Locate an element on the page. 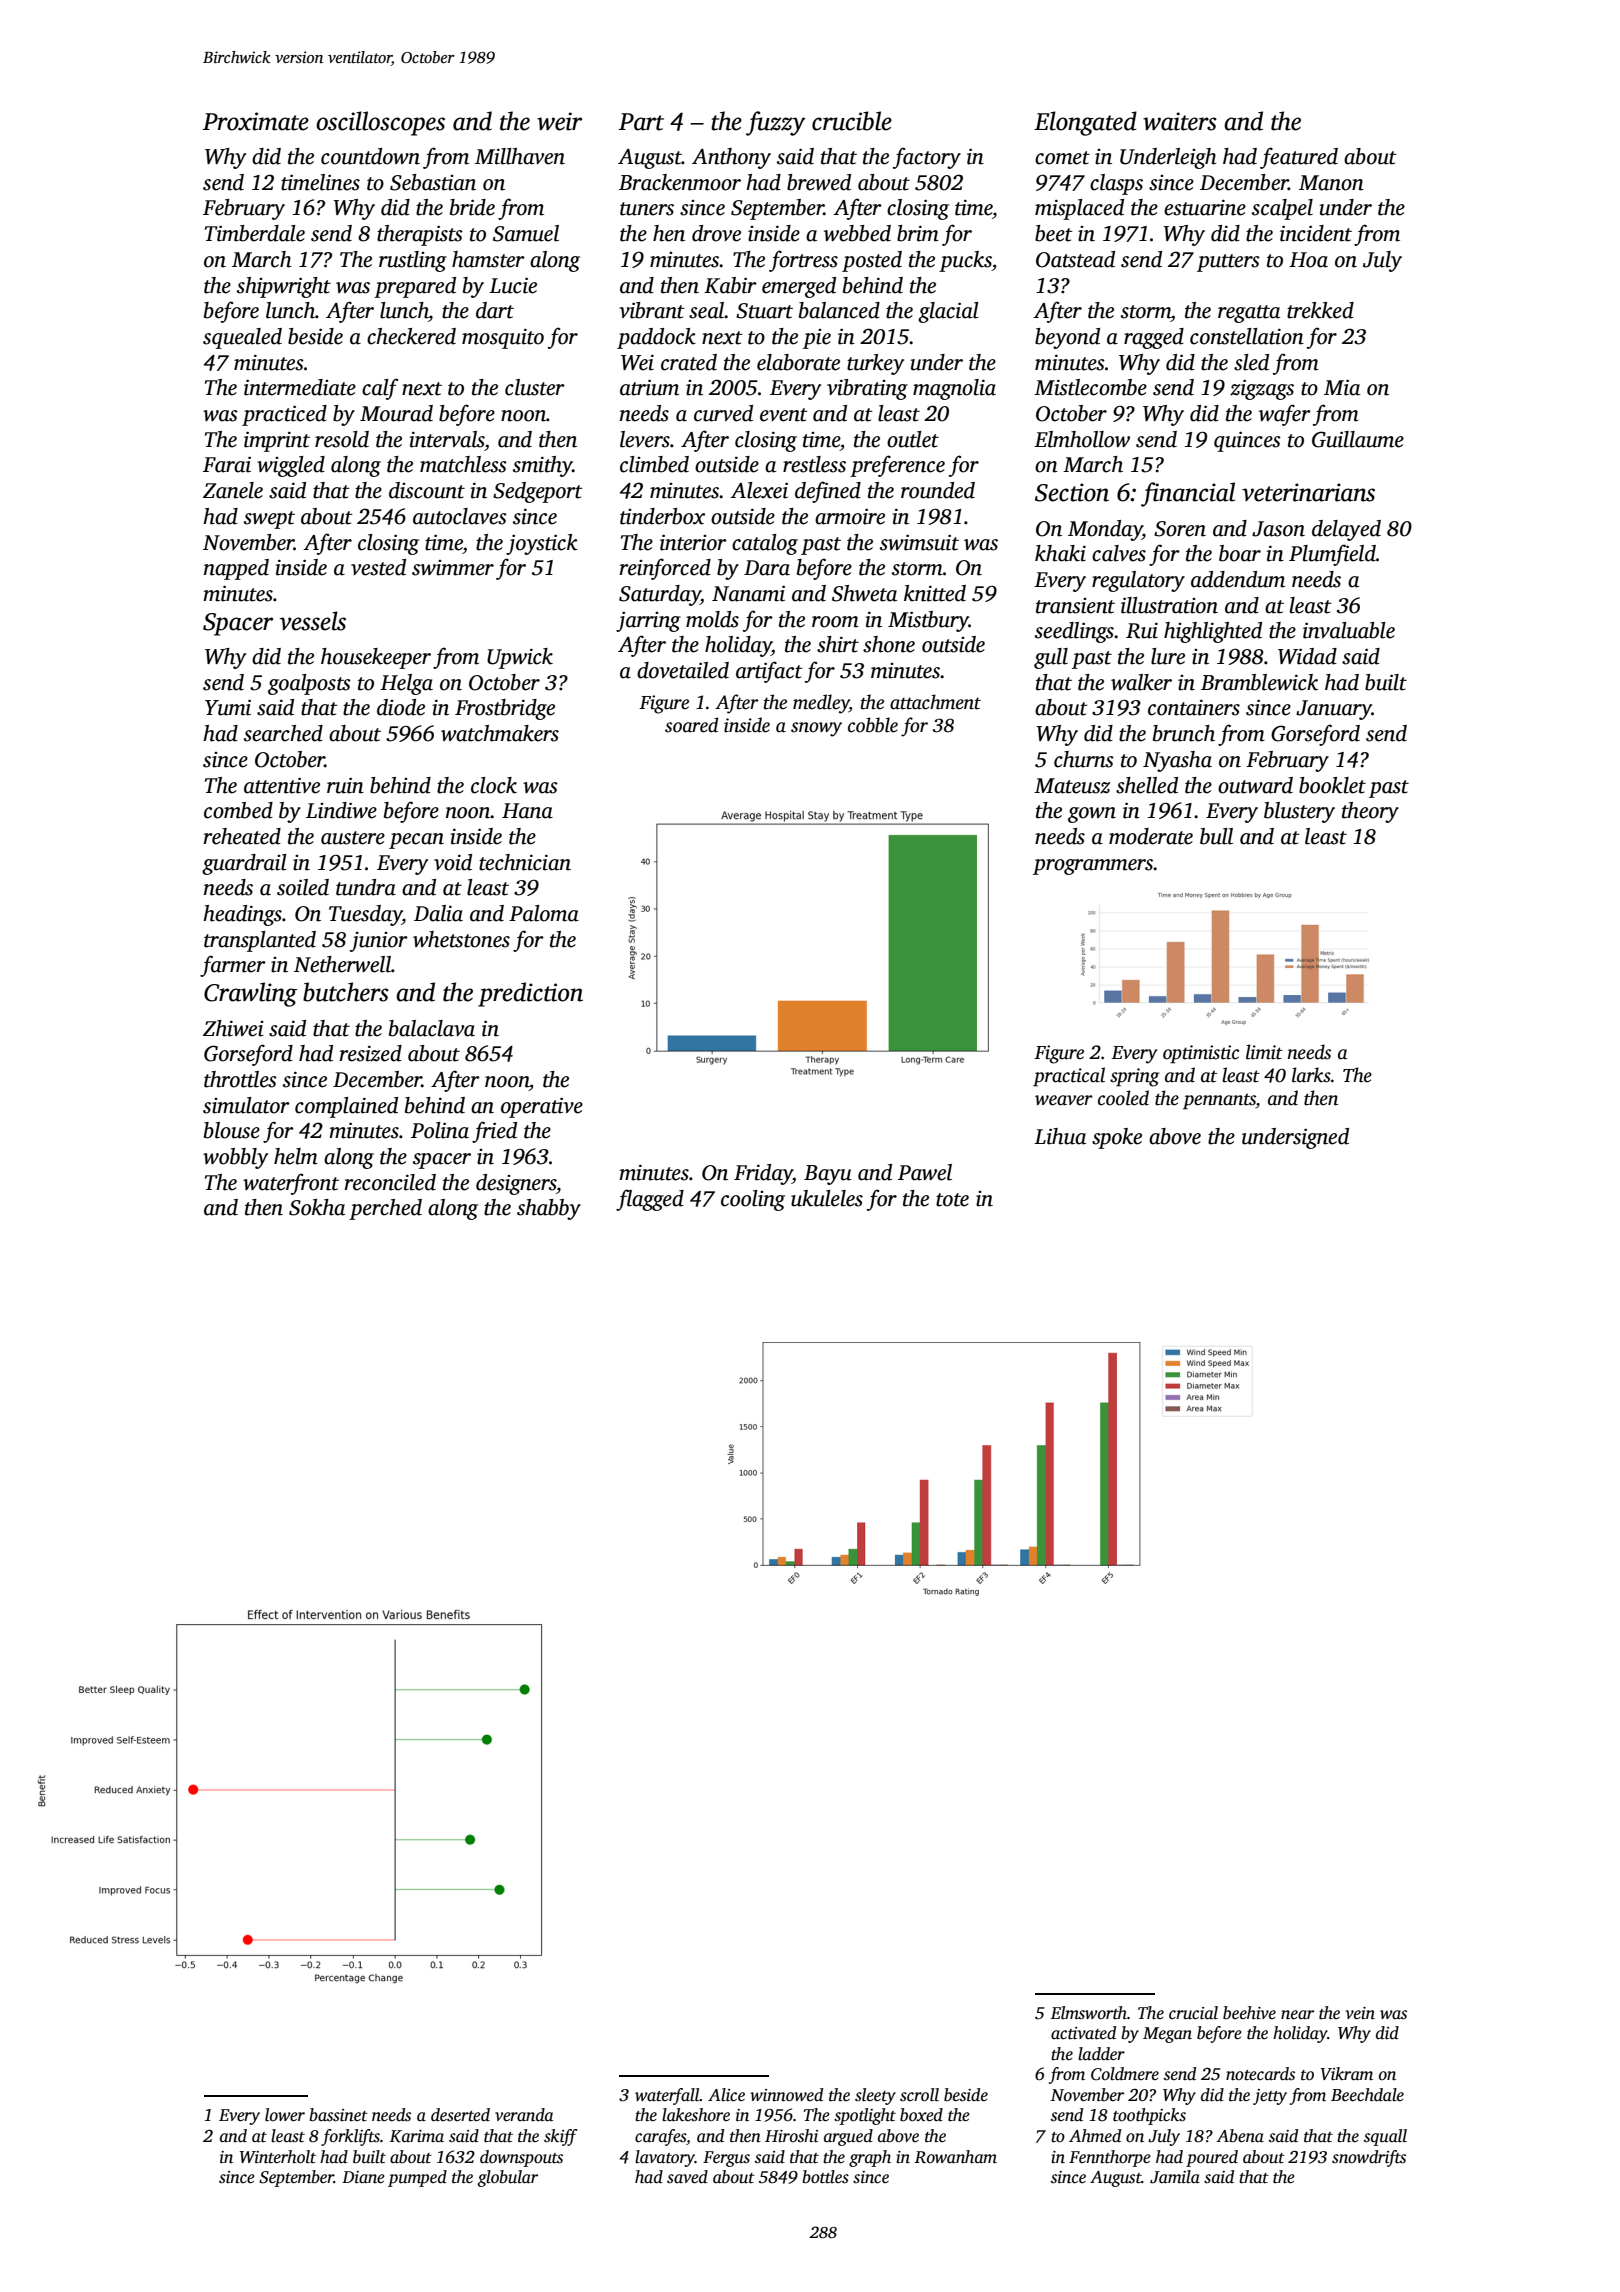 The image size is (1620, 2292). resized is located at coordinates (371, 1053).
